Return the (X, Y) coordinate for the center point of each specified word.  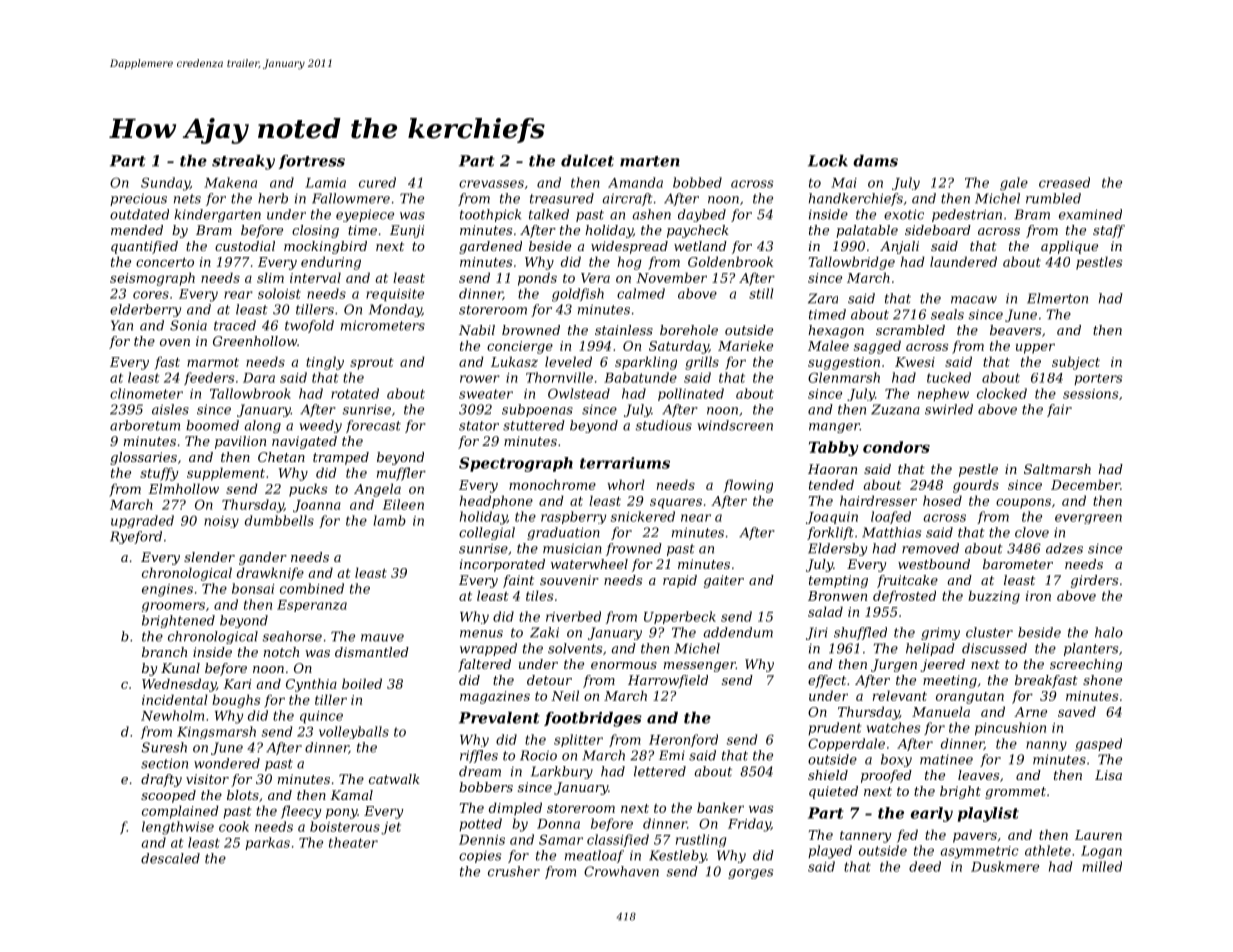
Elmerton (1057, 298)
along (262, 426)
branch (164, 652)
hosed (942, 500)
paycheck (698, 231)
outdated (139, 214)
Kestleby (677, 856)
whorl (626, 484)
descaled (170, 858)
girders (1094, 581)
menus (481, 634)
